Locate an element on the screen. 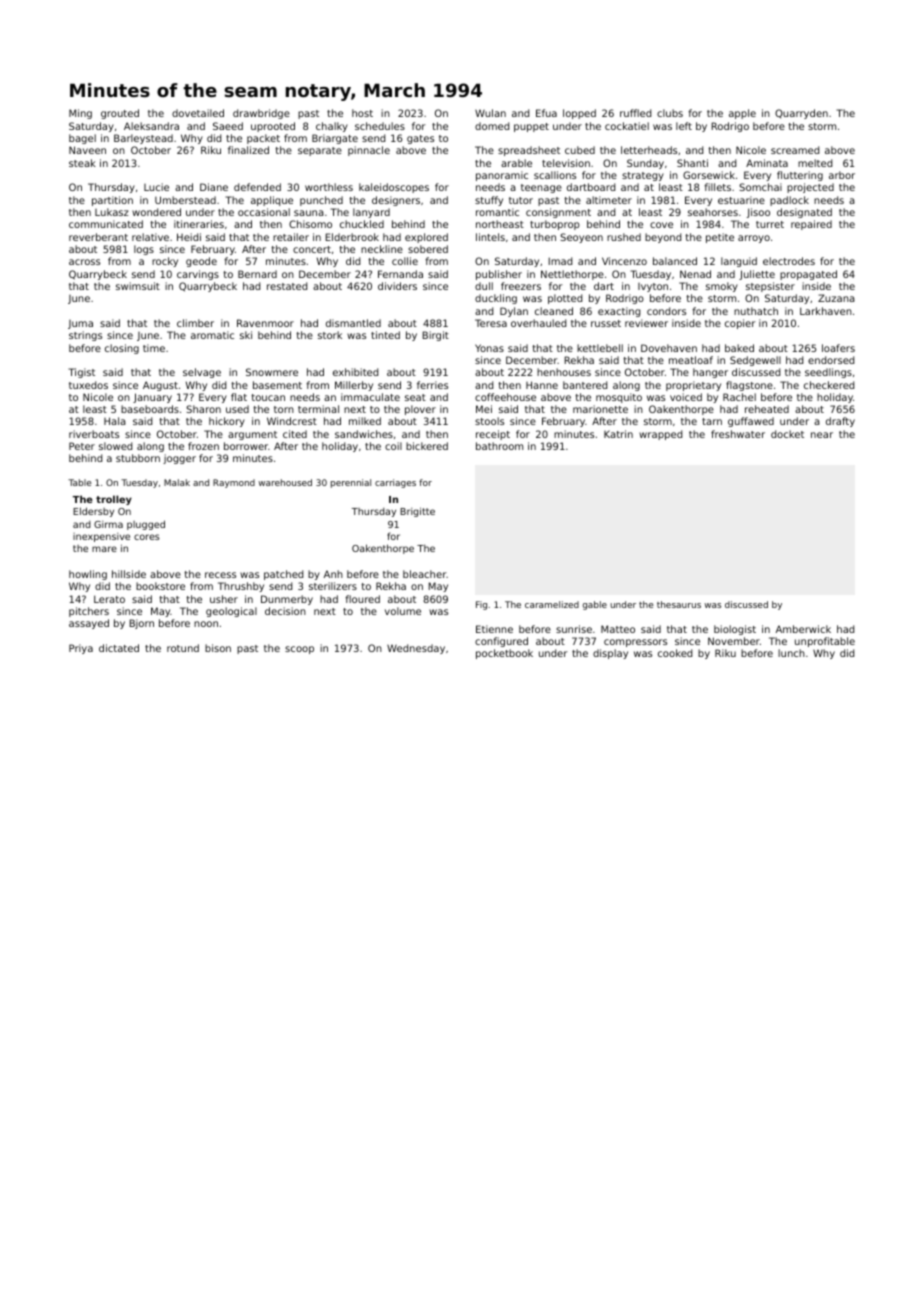 The height and width of the screenshot is (1308, 924). copier is located at coordinates (740, 324).
